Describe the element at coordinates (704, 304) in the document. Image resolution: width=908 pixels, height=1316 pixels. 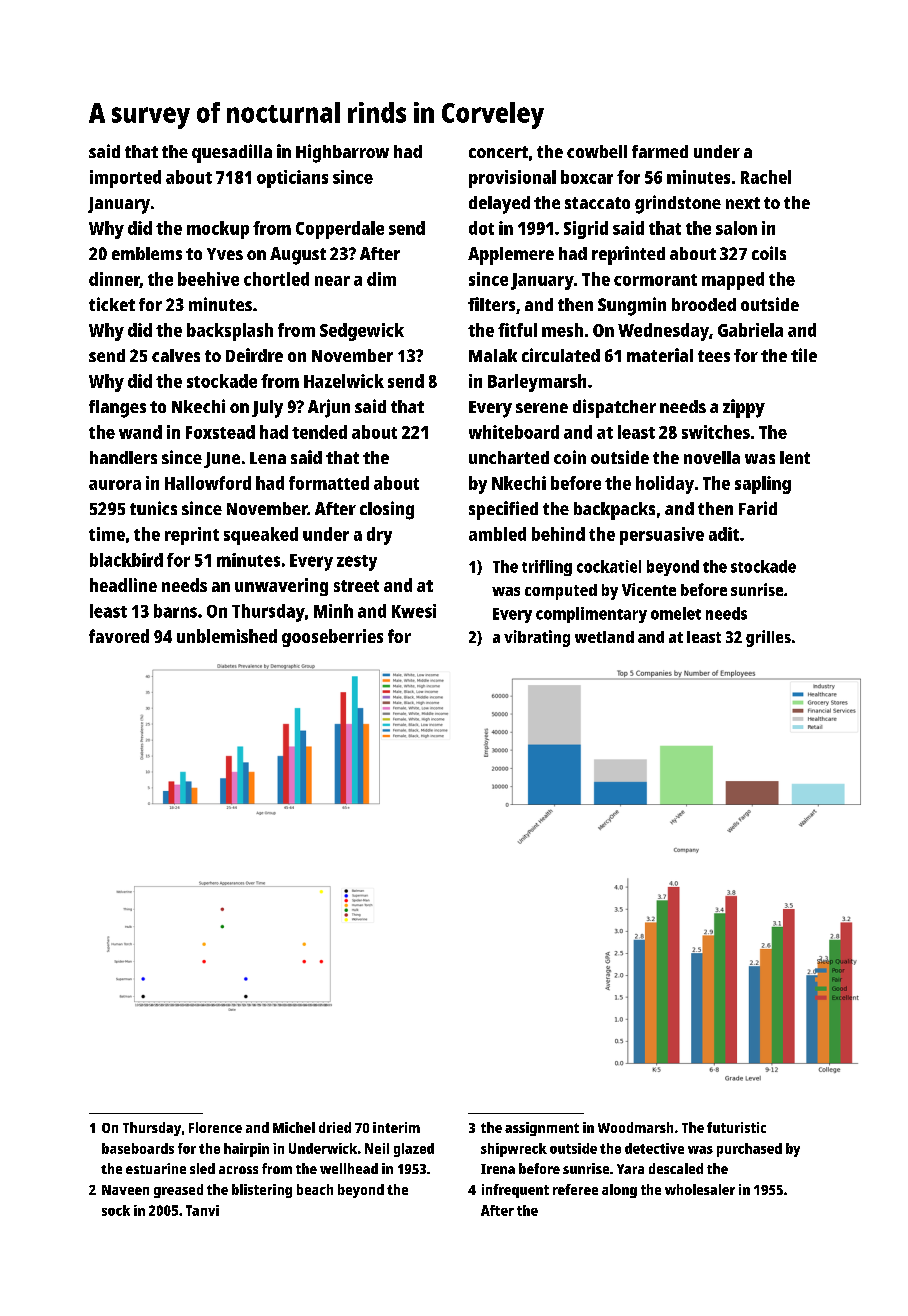
I see `brooded` at that location.
